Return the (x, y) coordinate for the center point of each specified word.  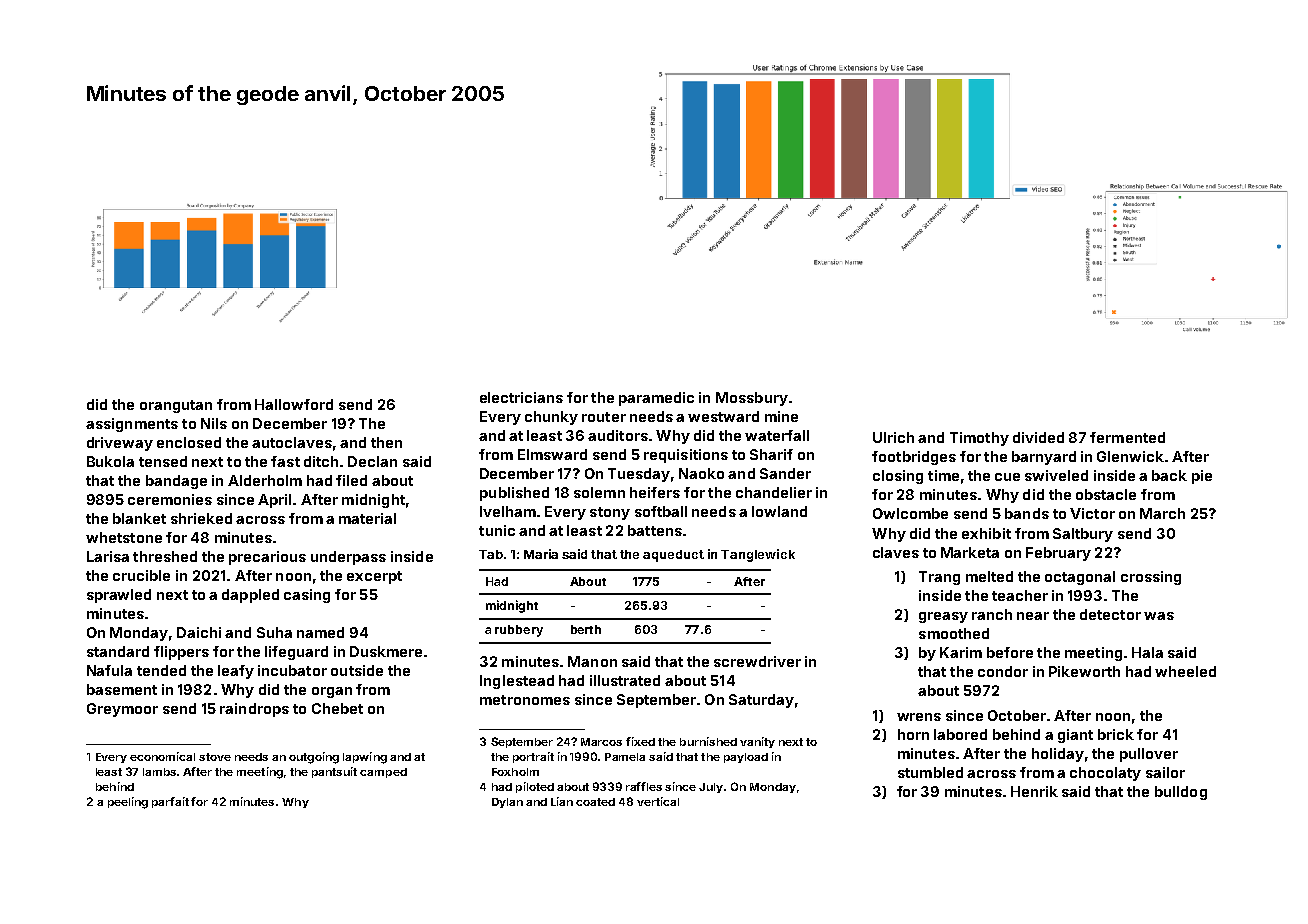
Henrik (1034, 791)
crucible (141, 575)
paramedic (656, 399)
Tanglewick (758, 555)
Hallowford (294, 404)
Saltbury (1083, 535)
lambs (159, 772)
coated (595, 802)
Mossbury (752, 399)
